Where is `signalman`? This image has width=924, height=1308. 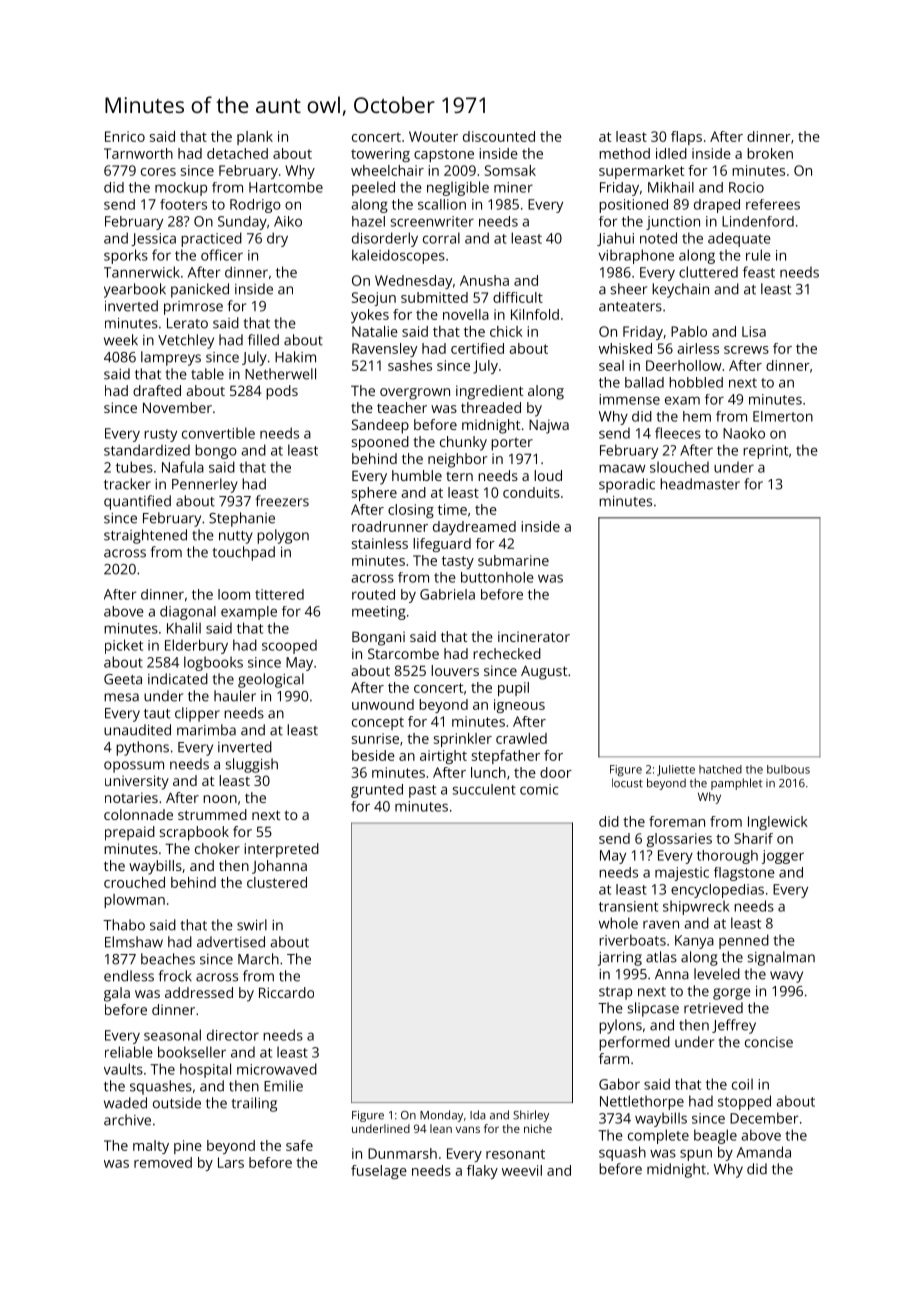 signalman is located at coordinates (781, 958).
